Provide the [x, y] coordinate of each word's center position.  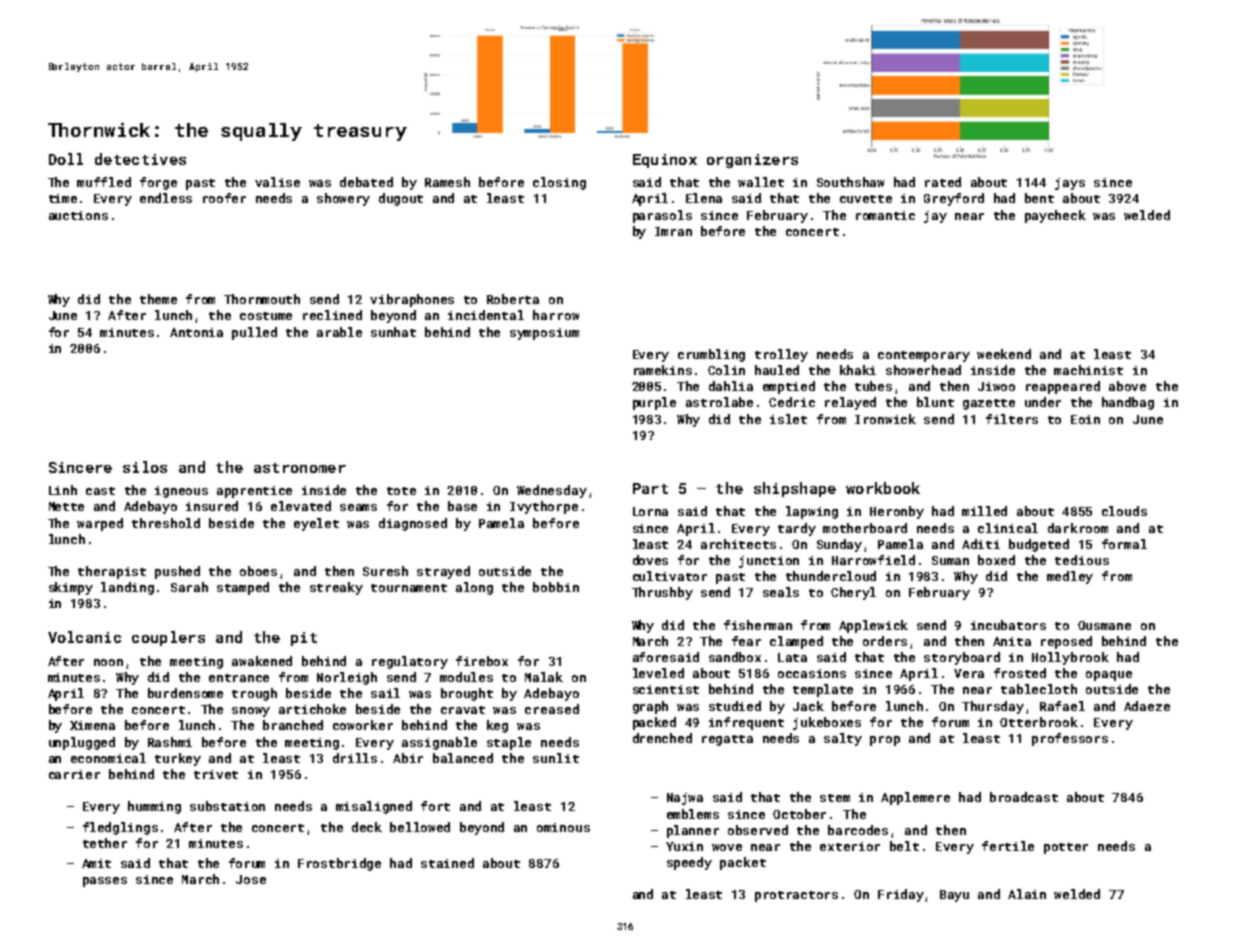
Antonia [196, 332]
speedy [689, 863]
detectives [140, 159]
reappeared [1063, 387]
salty [843, 739]
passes [105, 882]
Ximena [92, 725]
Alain [1027, 894]
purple [654, 403]
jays [1070, 184]
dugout [401, 199]
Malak [544, 677]
